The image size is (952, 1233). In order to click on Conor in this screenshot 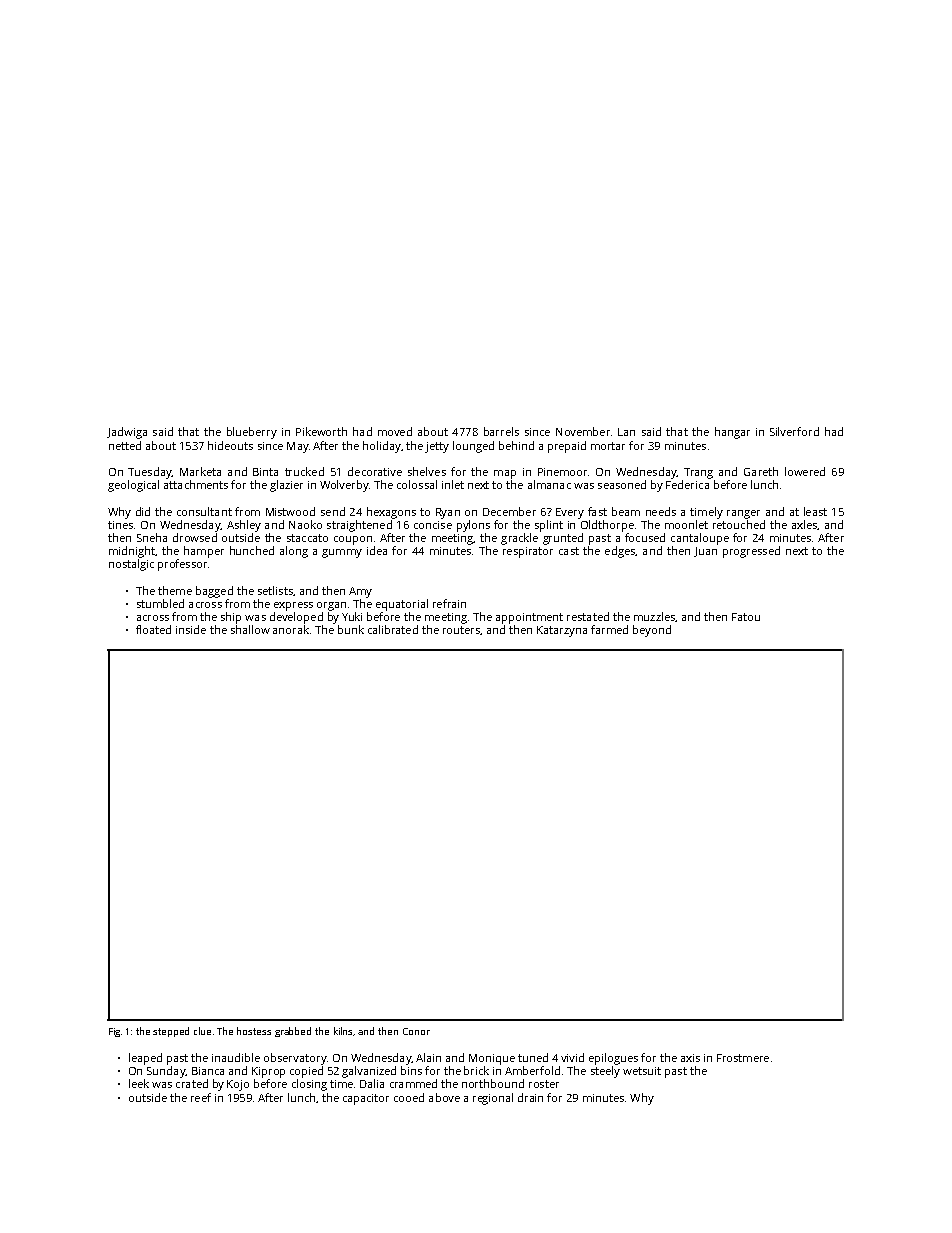, I will do `click(416, 1031)`.
